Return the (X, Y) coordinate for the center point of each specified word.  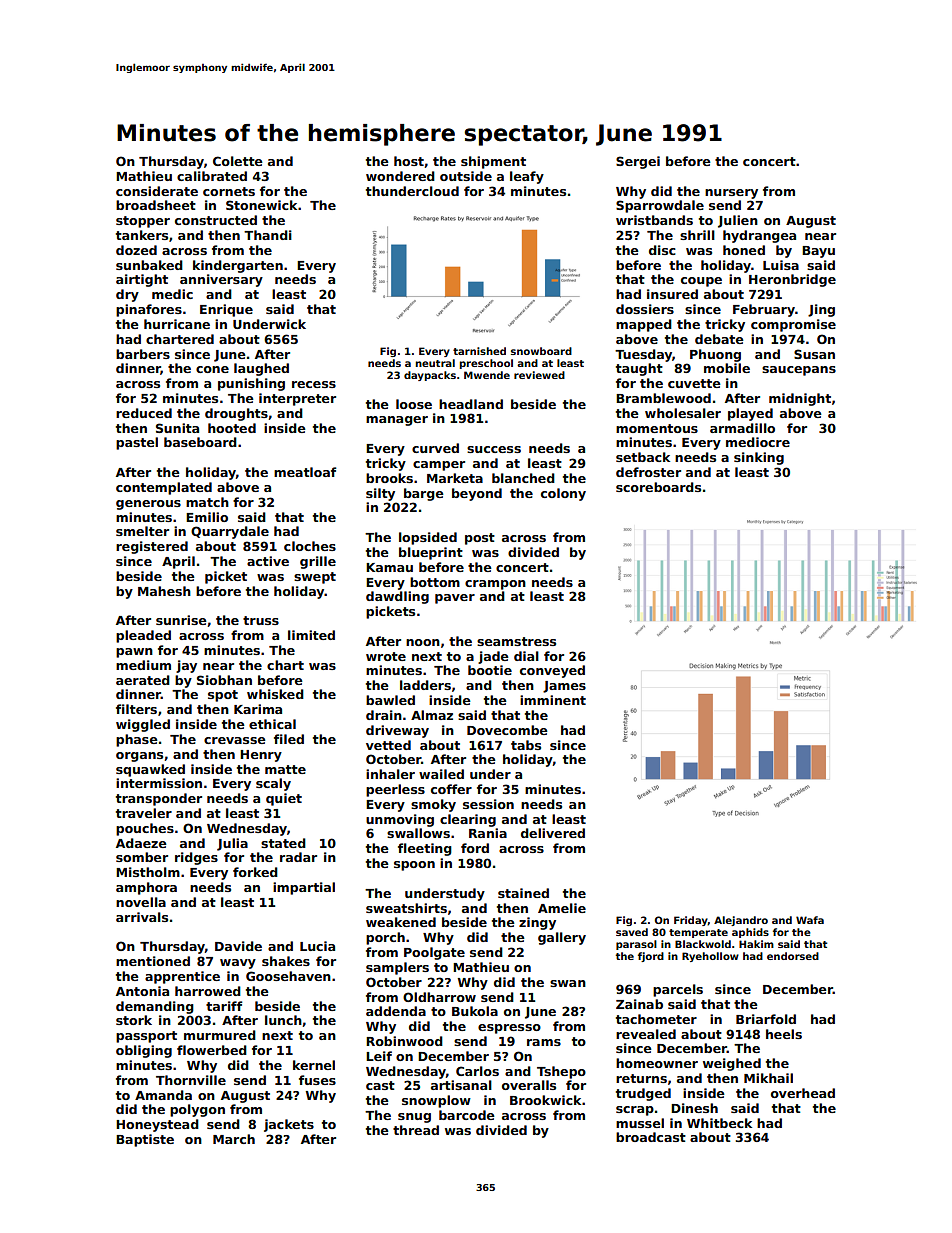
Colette (238, 161)
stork (134, 1020)
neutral (435, 363)
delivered (553, 833)
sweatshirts (406, 908)
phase (137, 740)
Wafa (810, 920)
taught (639, 369)
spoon (414, 866)
